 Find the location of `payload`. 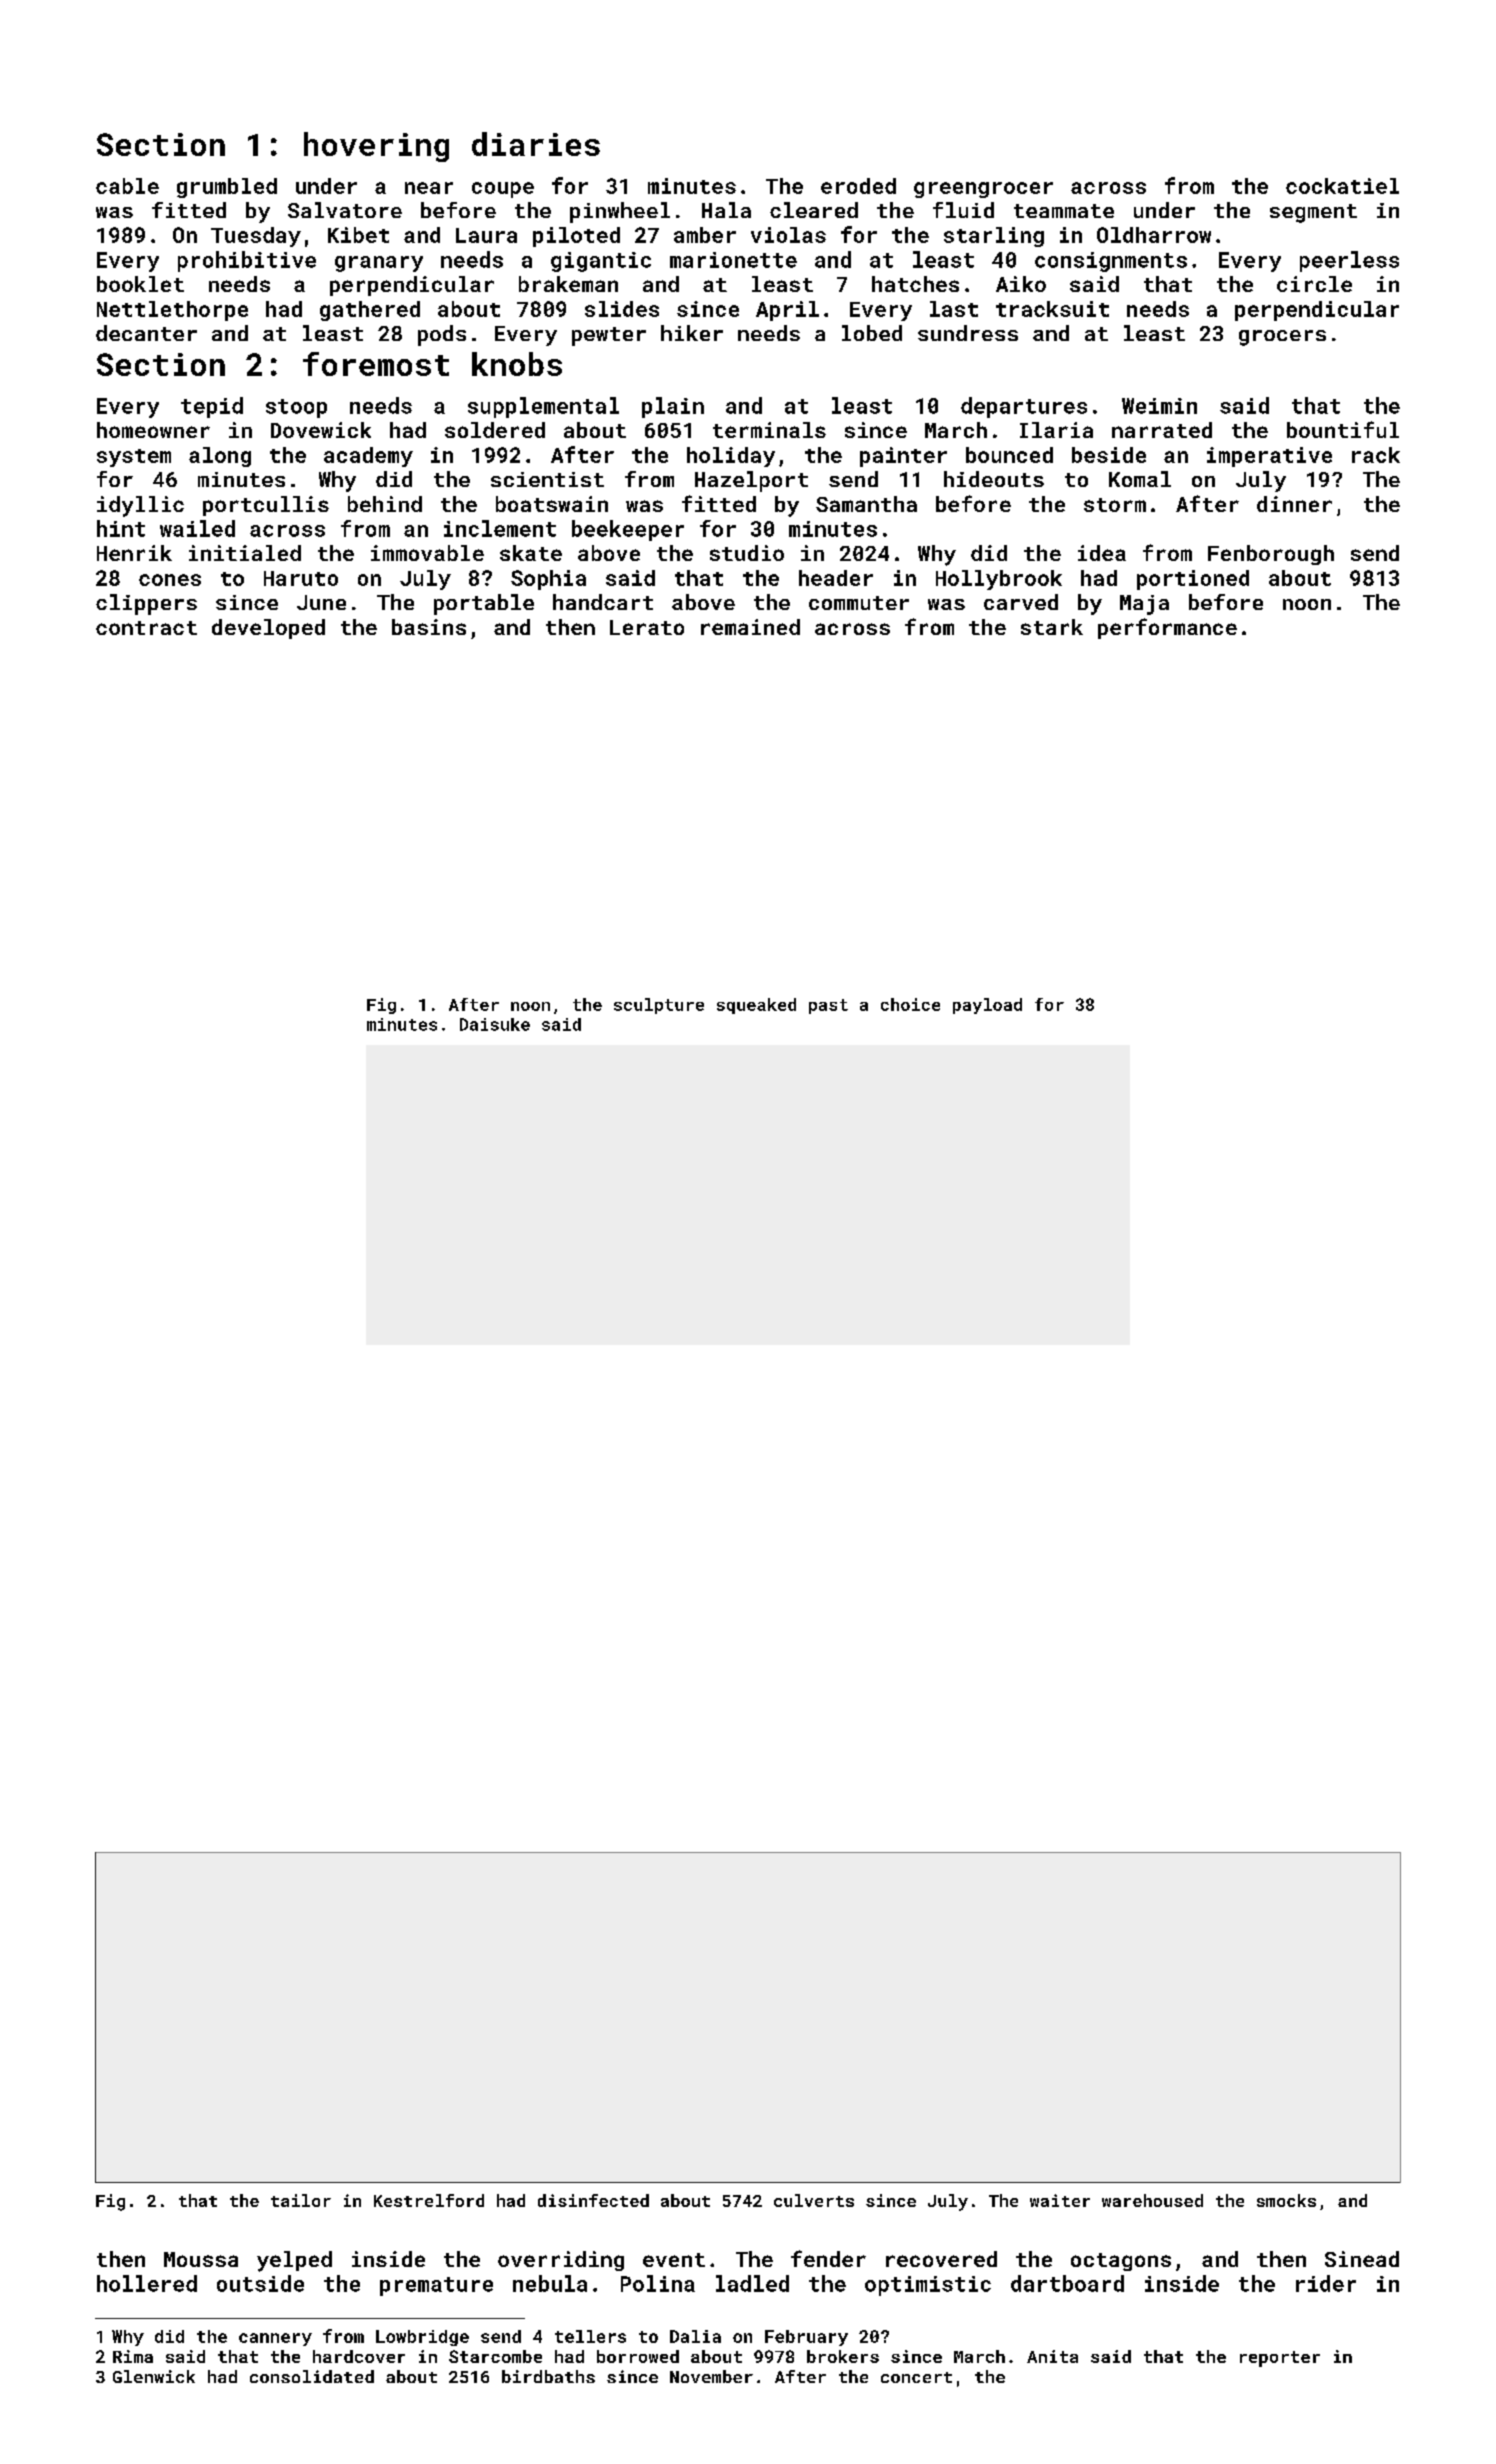

payload is located at coordinates (987, 1006).
